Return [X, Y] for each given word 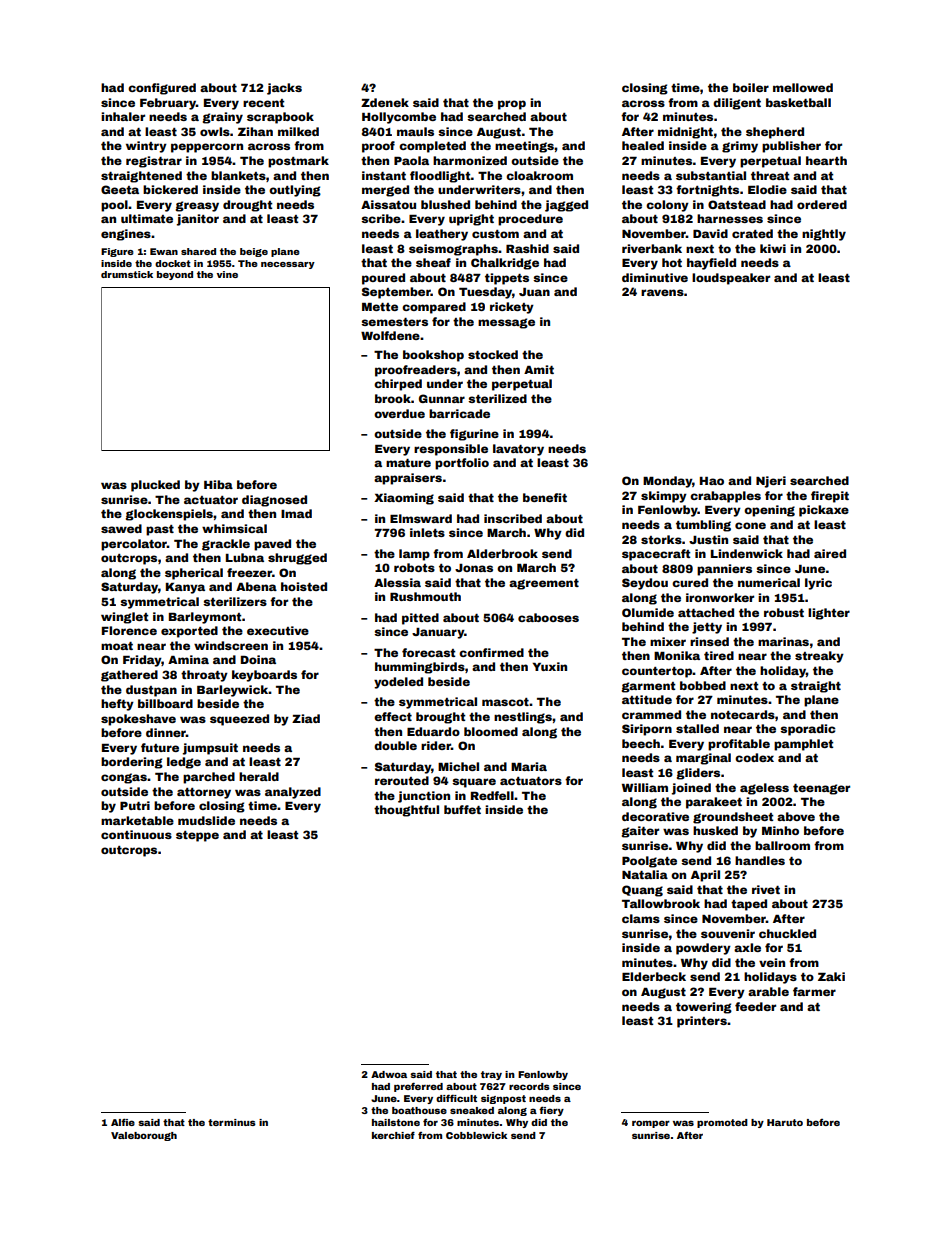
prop [512, 105]
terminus [232, 1122]
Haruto [785, 1122]
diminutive [655, 277]
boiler [751, 87]
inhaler [123, 116]
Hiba [218, 484]
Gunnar [442, 398]
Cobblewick [476, 1135]
